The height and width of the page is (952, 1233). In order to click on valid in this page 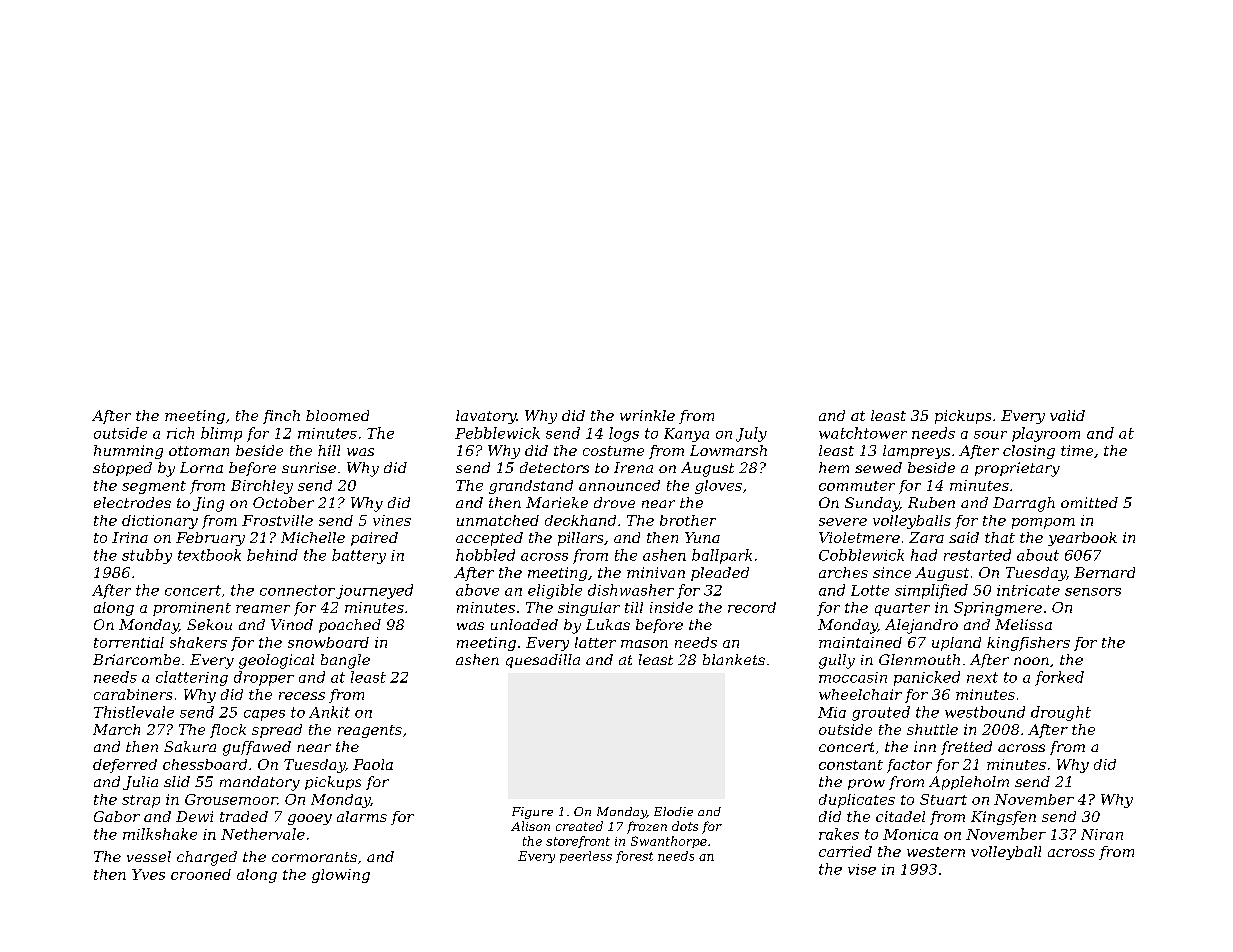, I will do `click(1067, 415)`.
